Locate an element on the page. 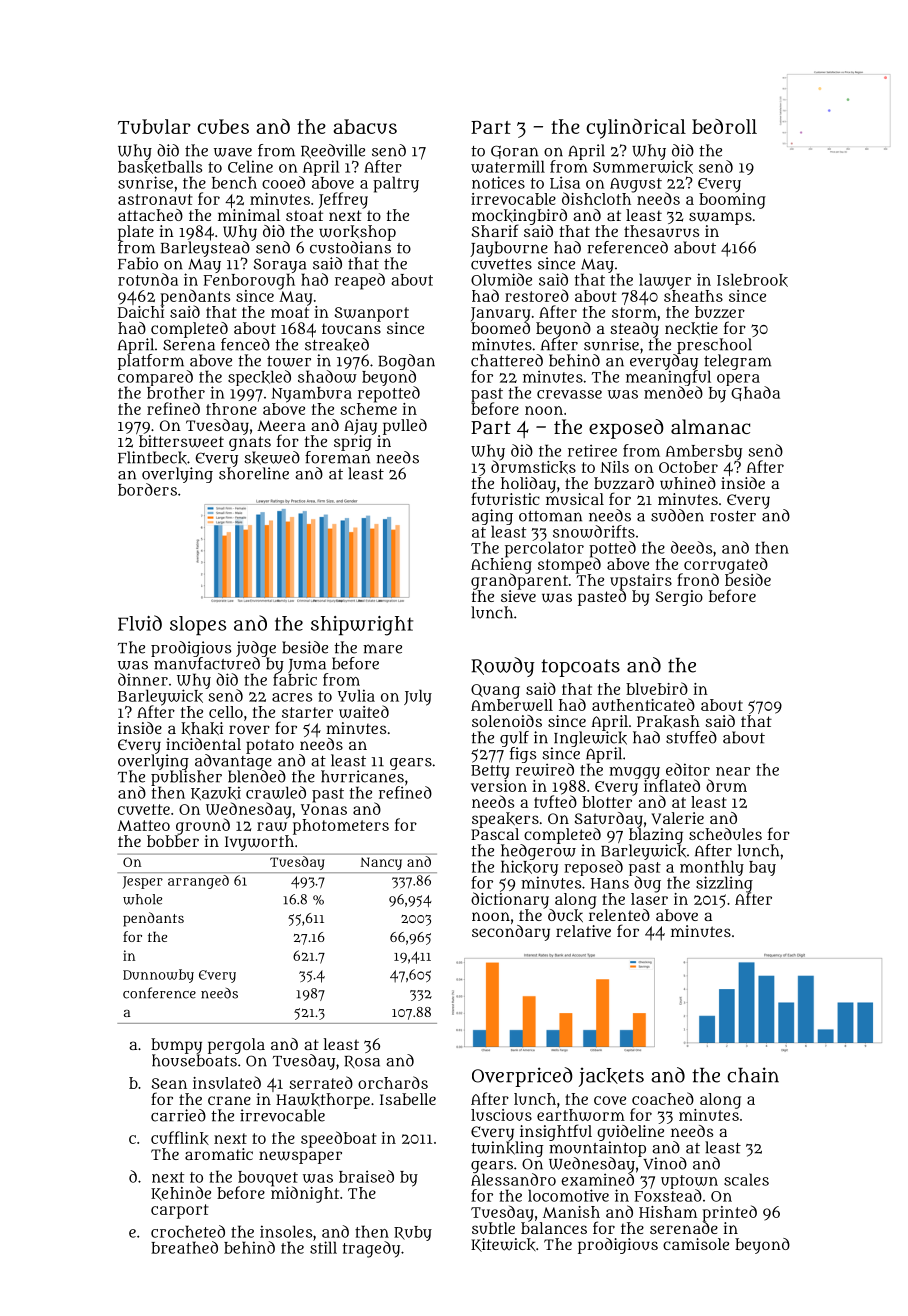  stomped is located at coordinates (569, 565).
